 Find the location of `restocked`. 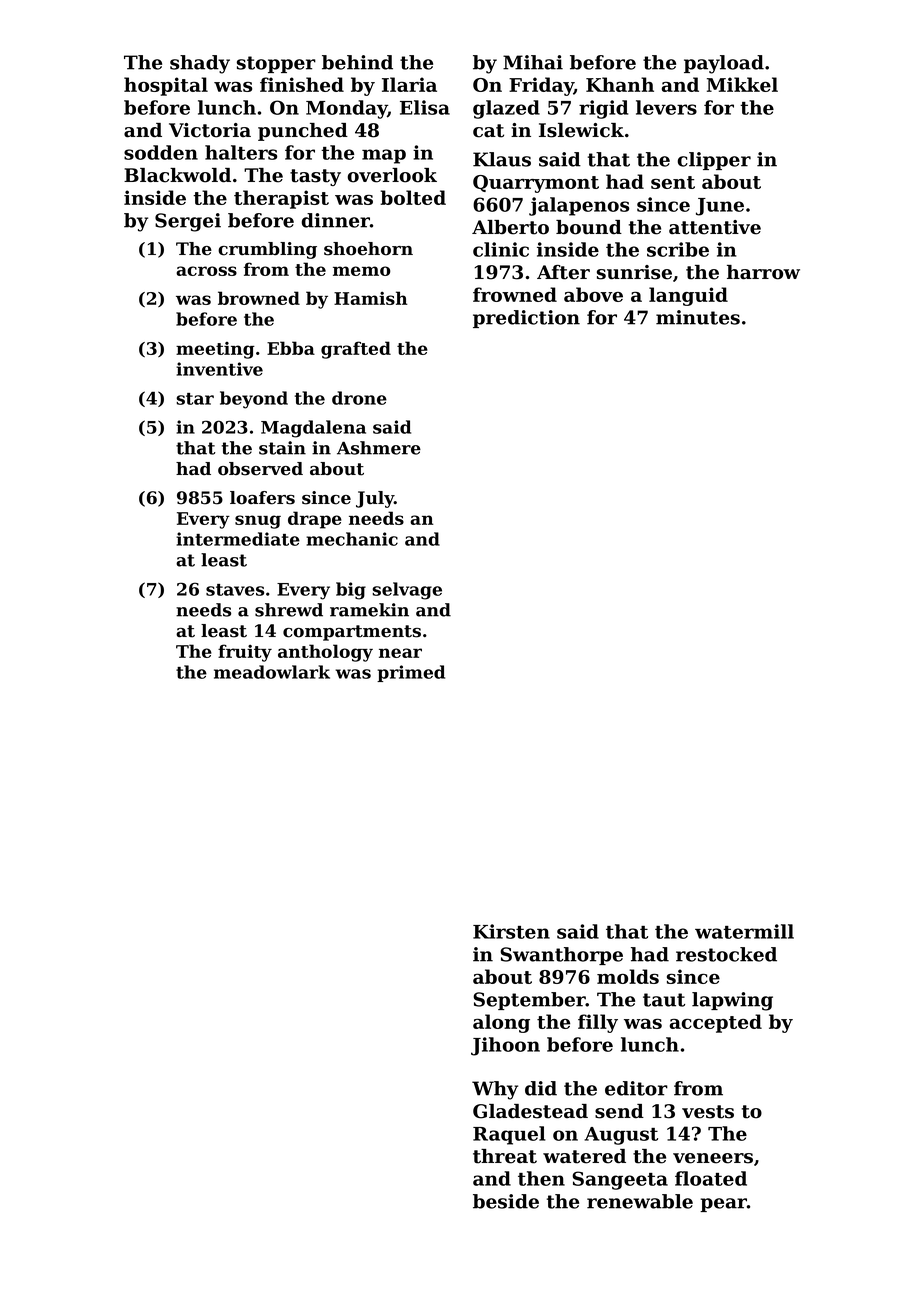

restocked is located at coordinates (726, 954).
